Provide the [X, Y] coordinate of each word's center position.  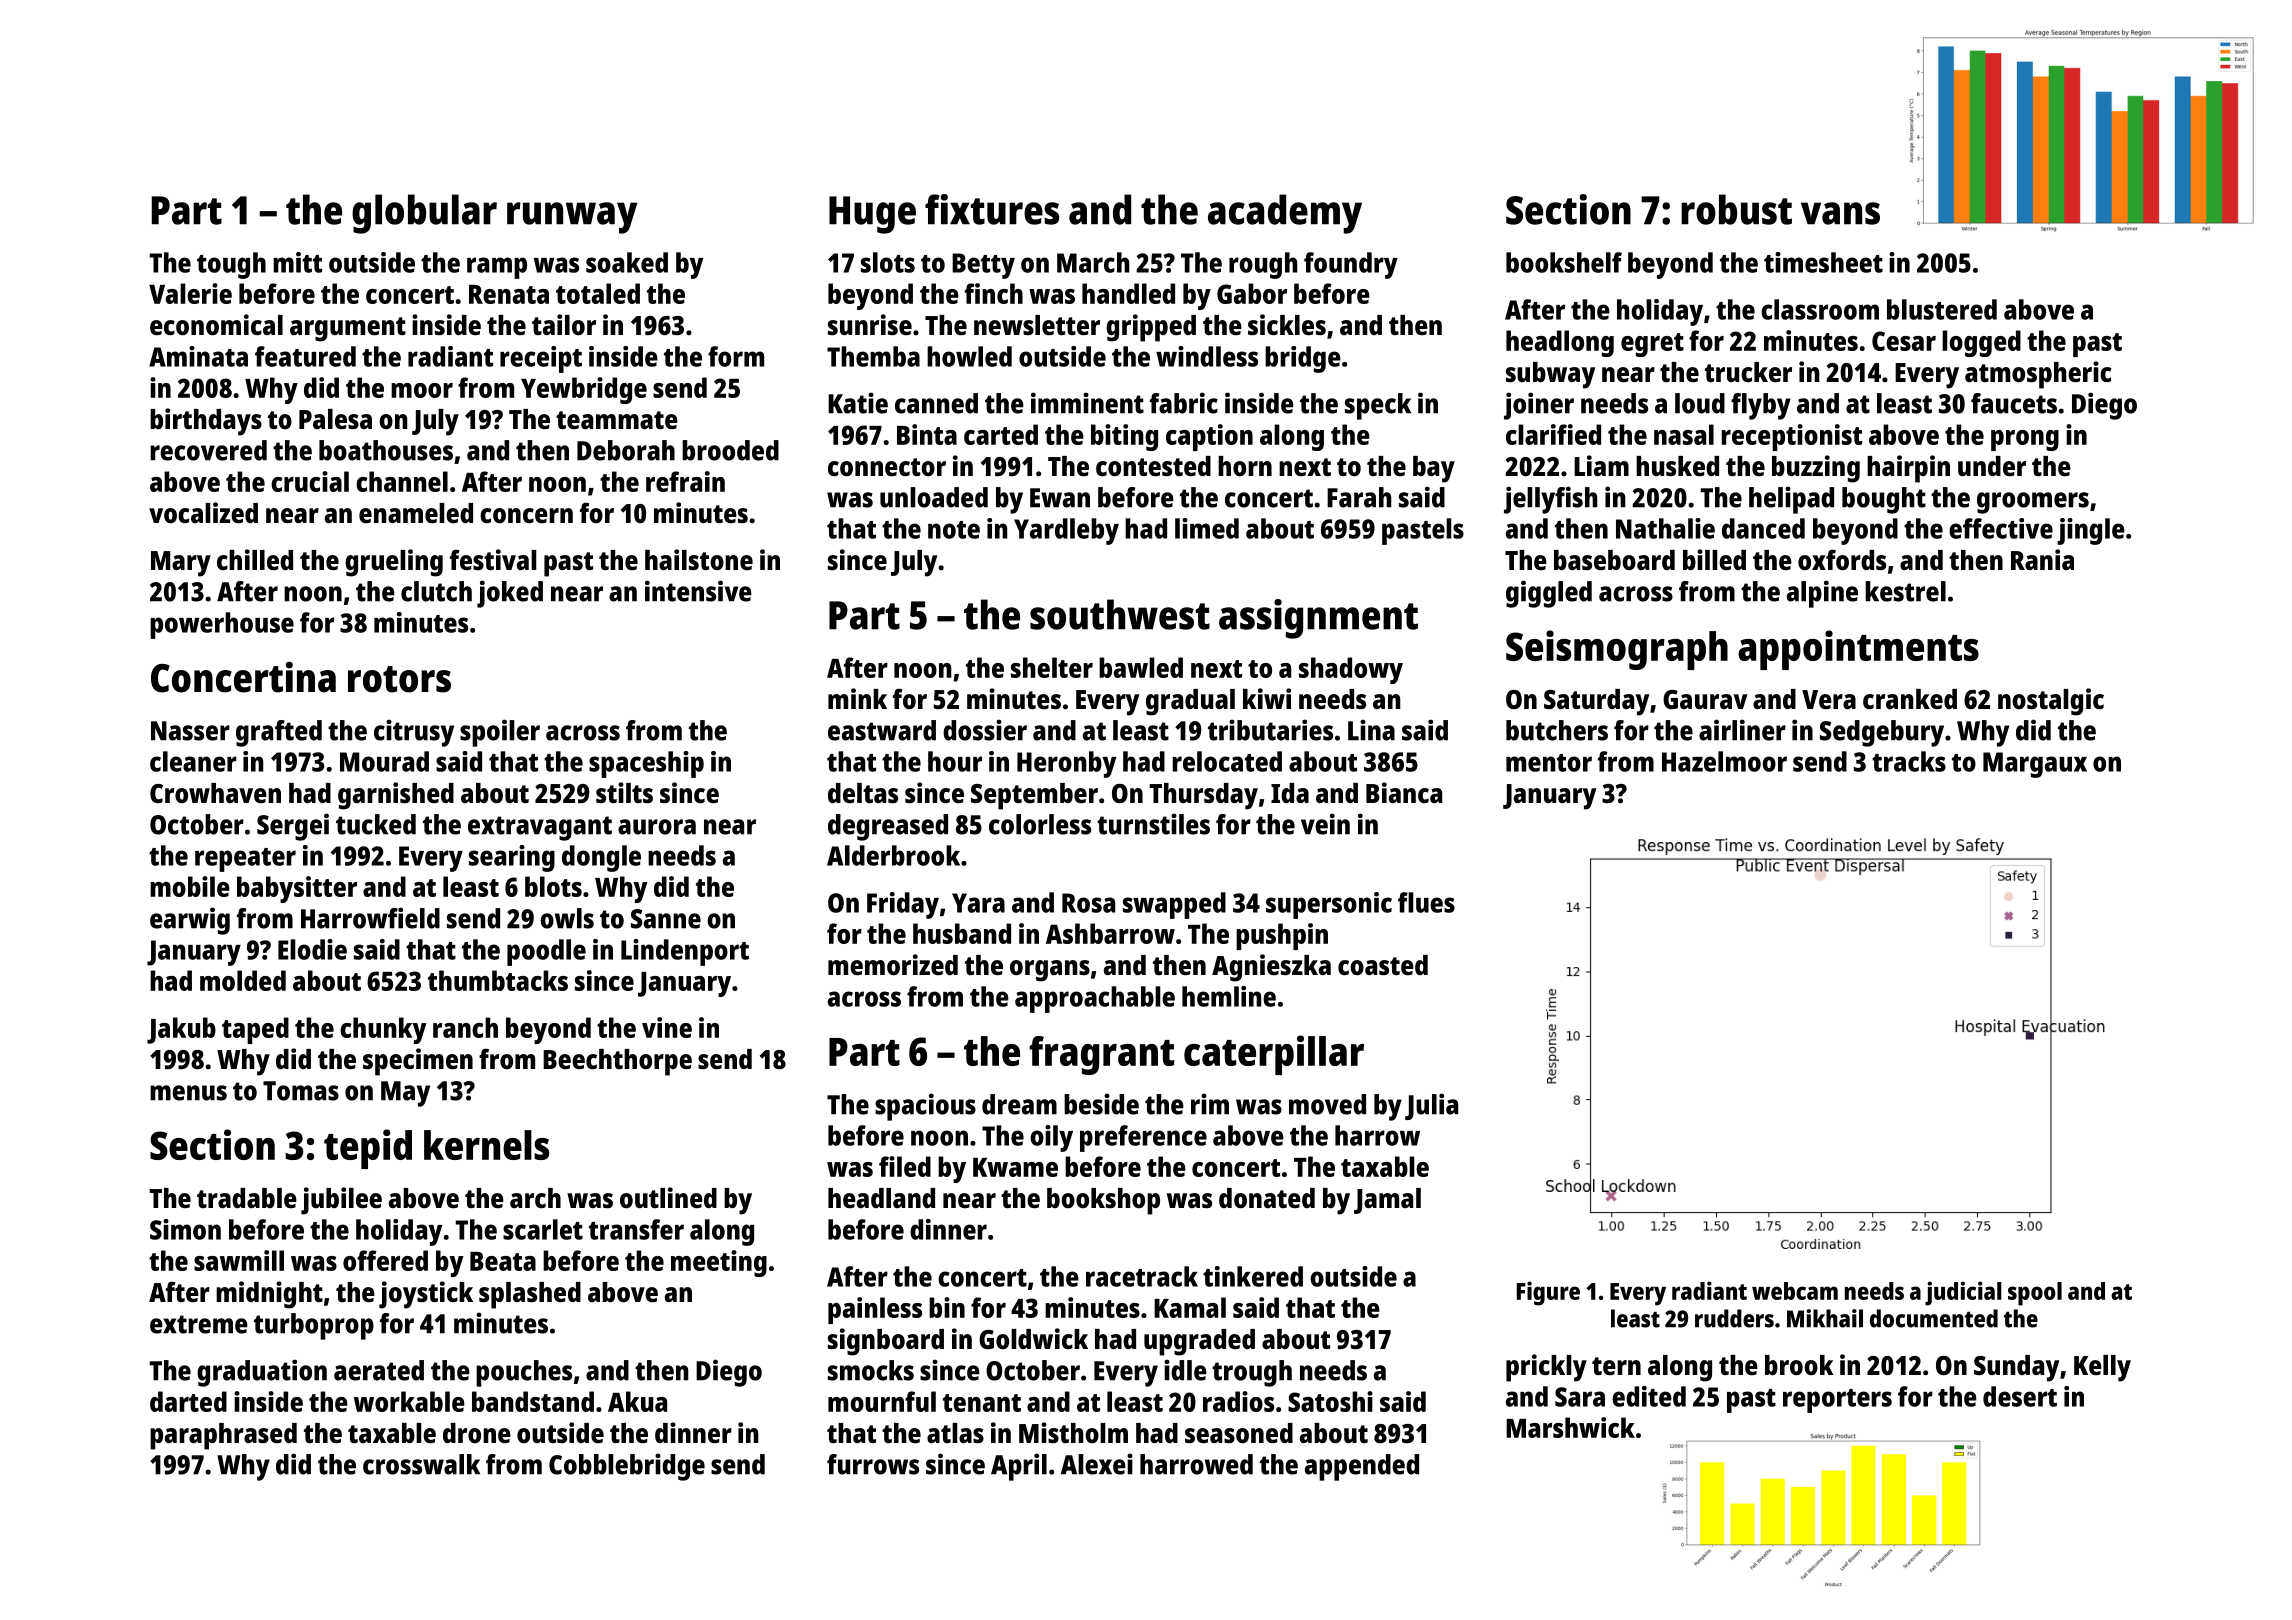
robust [1736, 209]
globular [424, 214]
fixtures [992, 209]
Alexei [1097, 1464]
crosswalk [421, 1464]
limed [1207, 528]
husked [1677, 466]
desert [2020, 1396]
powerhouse [222, 625]
